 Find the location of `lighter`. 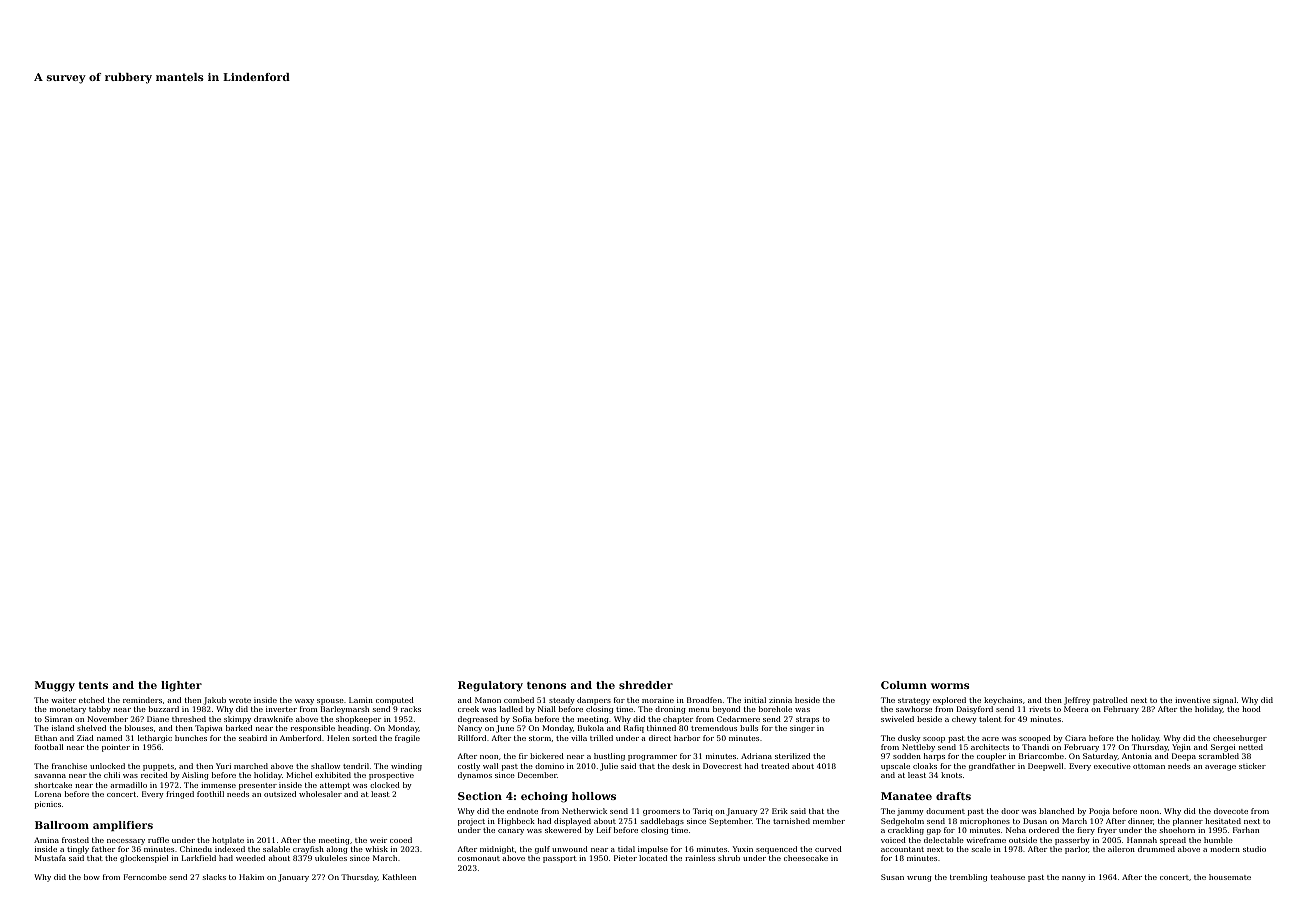

lighter is located at coordinates (181, 686).
